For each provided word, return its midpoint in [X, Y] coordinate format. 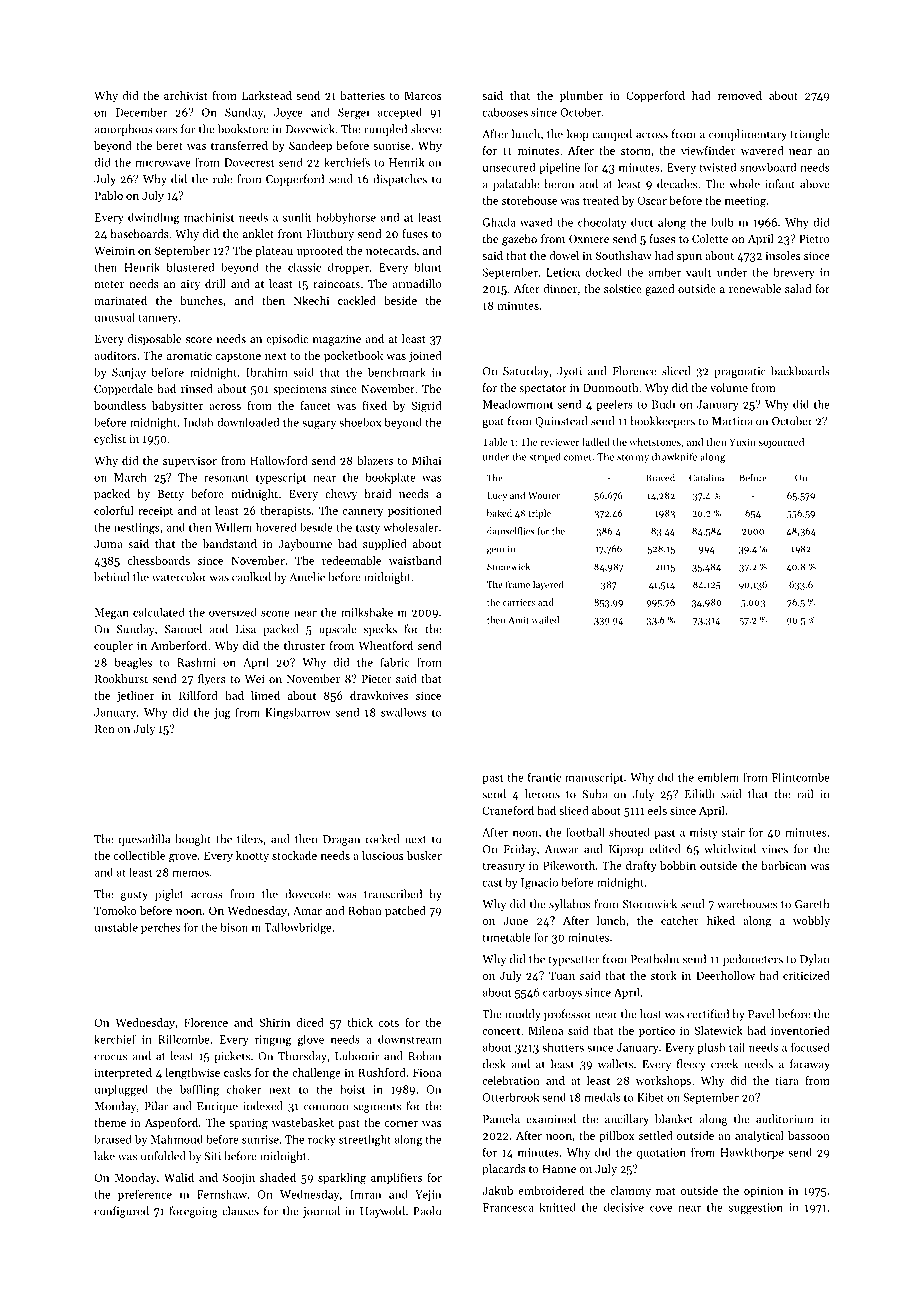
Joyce [288, 113]
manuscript [594, 778]
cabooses [505, 112]
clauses [240, 1211]
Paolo [427, 1211]
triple [540, 514]
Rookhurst [121, 678]
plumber [581, 96]
